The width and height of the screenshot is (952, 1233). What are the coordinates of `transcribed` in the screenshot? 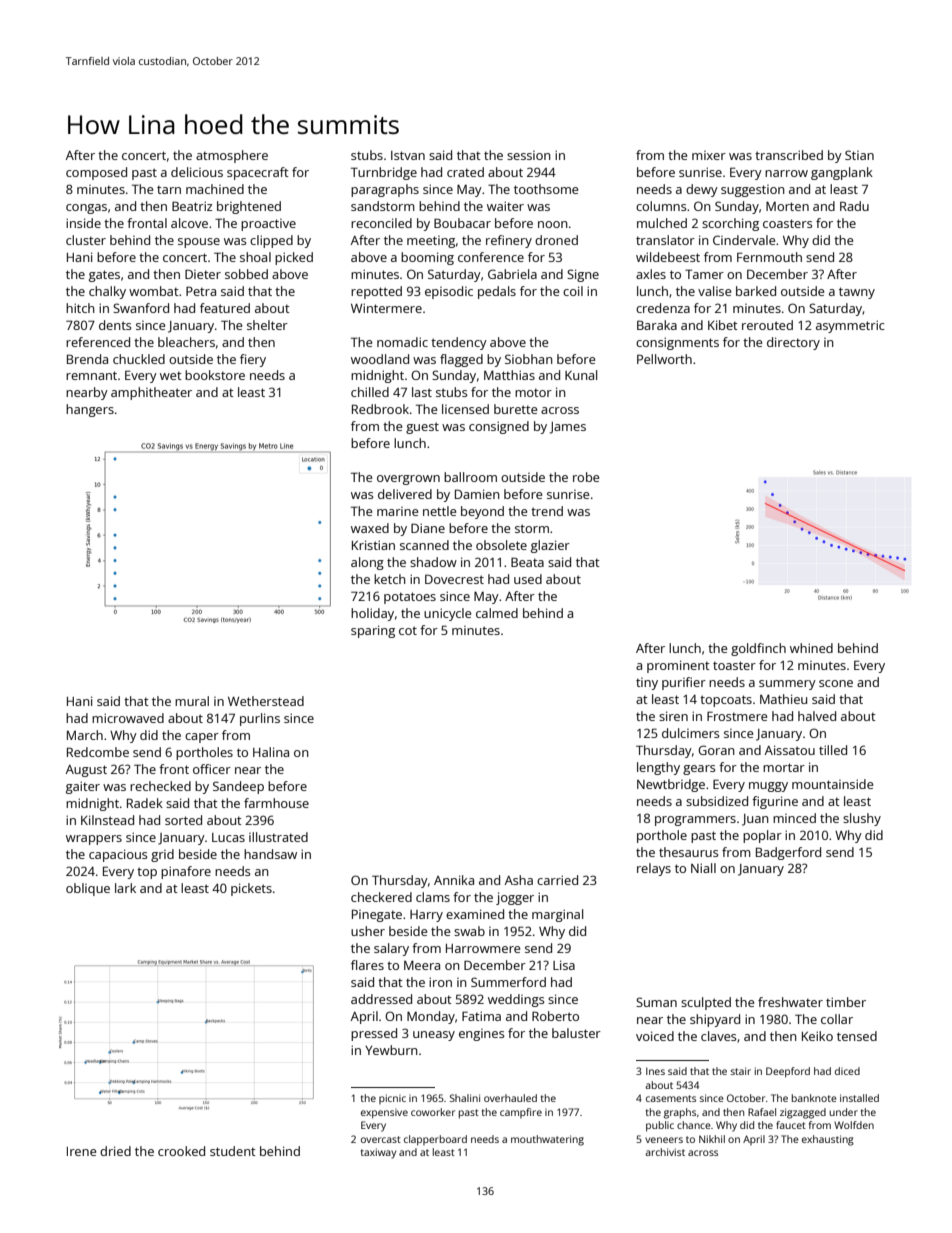 It's located at (789, 155).
